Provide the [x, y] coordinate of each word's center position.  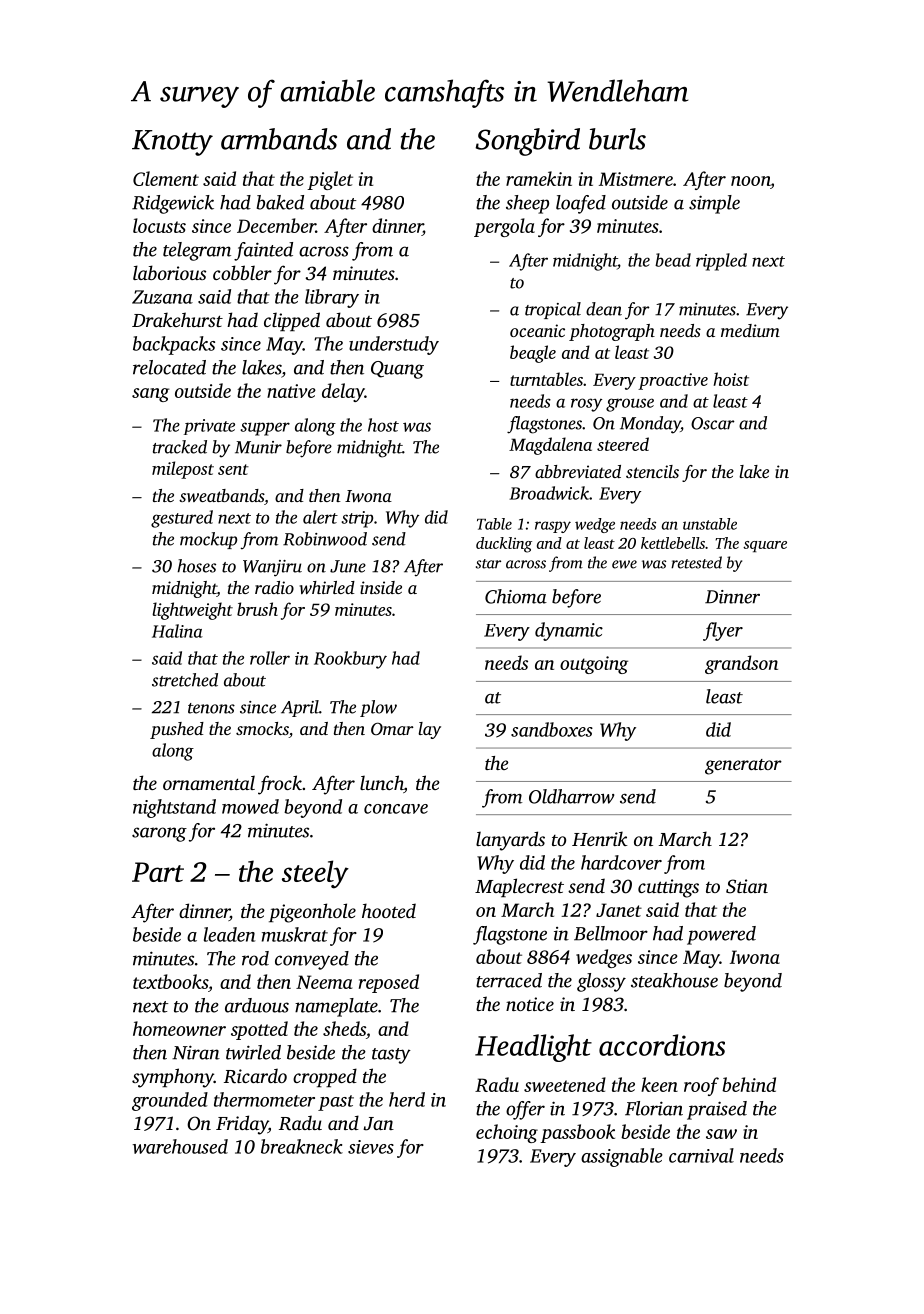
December [276, 225]
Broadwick [549, 493]
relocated [169, 367]
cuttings [668, 888]
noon [750, 181]
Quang [397, 370]
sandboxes [552, 729]
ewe [624, 564]
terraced [509, 980]
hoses [196, 566]
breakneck [302, 1146]
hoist [731, 379]
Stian [747, 886]
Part [158, 872]
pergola [504, 227]
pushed [177, 730]
